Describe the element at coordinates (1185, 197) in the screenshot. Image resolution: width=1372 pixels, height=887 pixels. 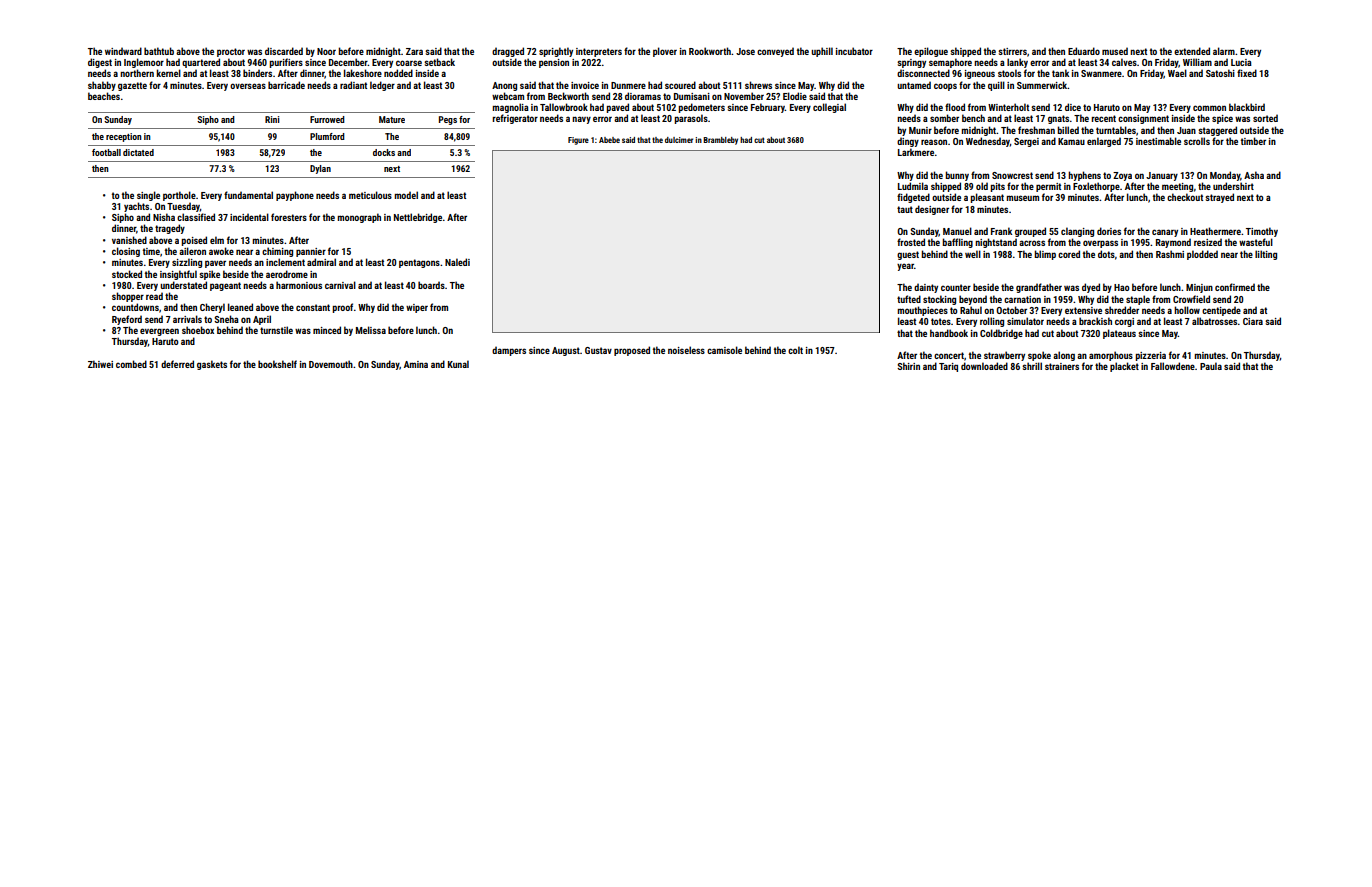
I see `checkout` at that location.
